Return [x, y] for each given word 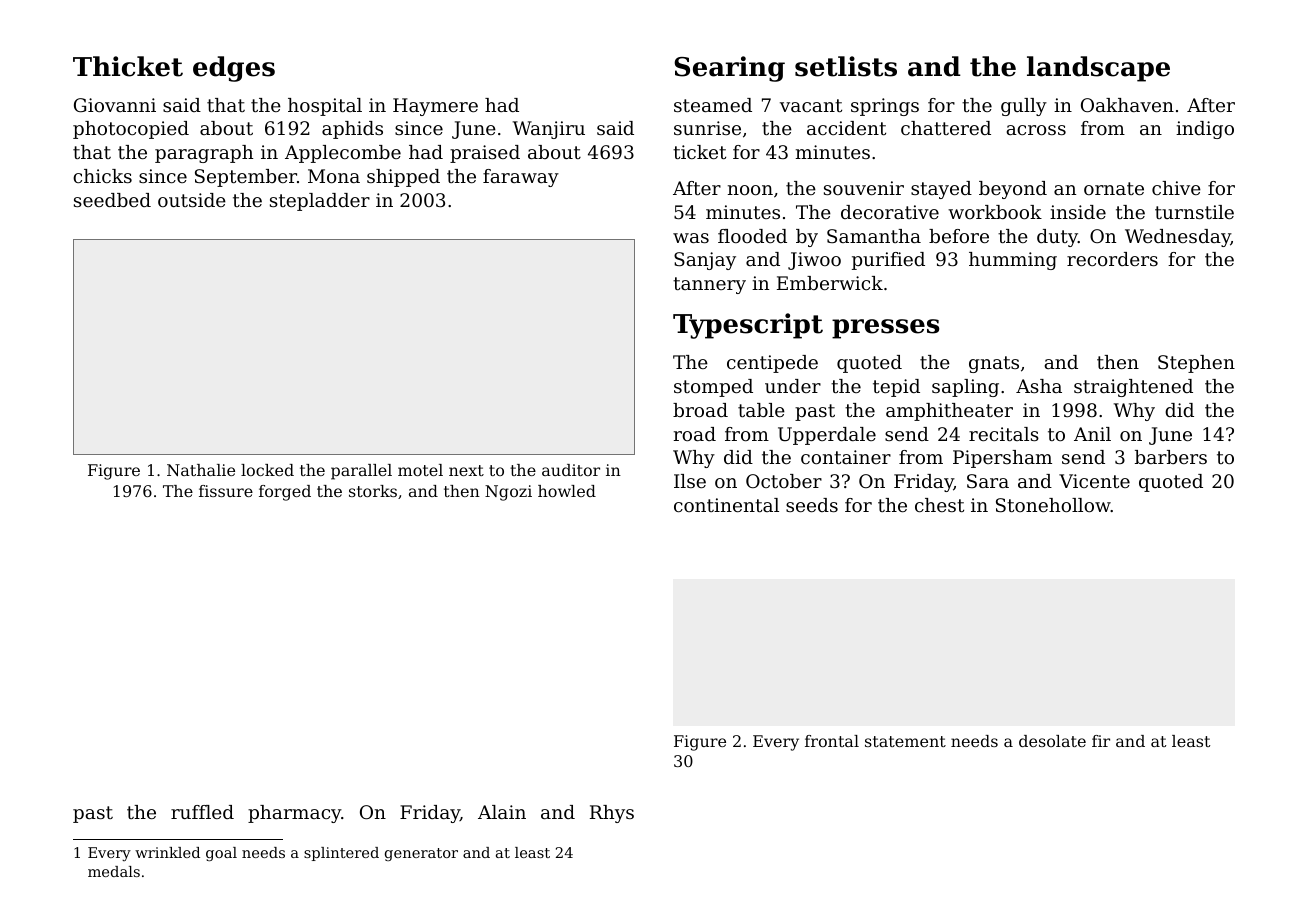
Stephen [1196, 364]
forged [285, 493]
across [1036, 130]
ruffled [202, 812]
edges [234, 69]
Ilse [690, 481]
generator [421, 854]
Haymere [435, 107]
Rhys [612, 814]
